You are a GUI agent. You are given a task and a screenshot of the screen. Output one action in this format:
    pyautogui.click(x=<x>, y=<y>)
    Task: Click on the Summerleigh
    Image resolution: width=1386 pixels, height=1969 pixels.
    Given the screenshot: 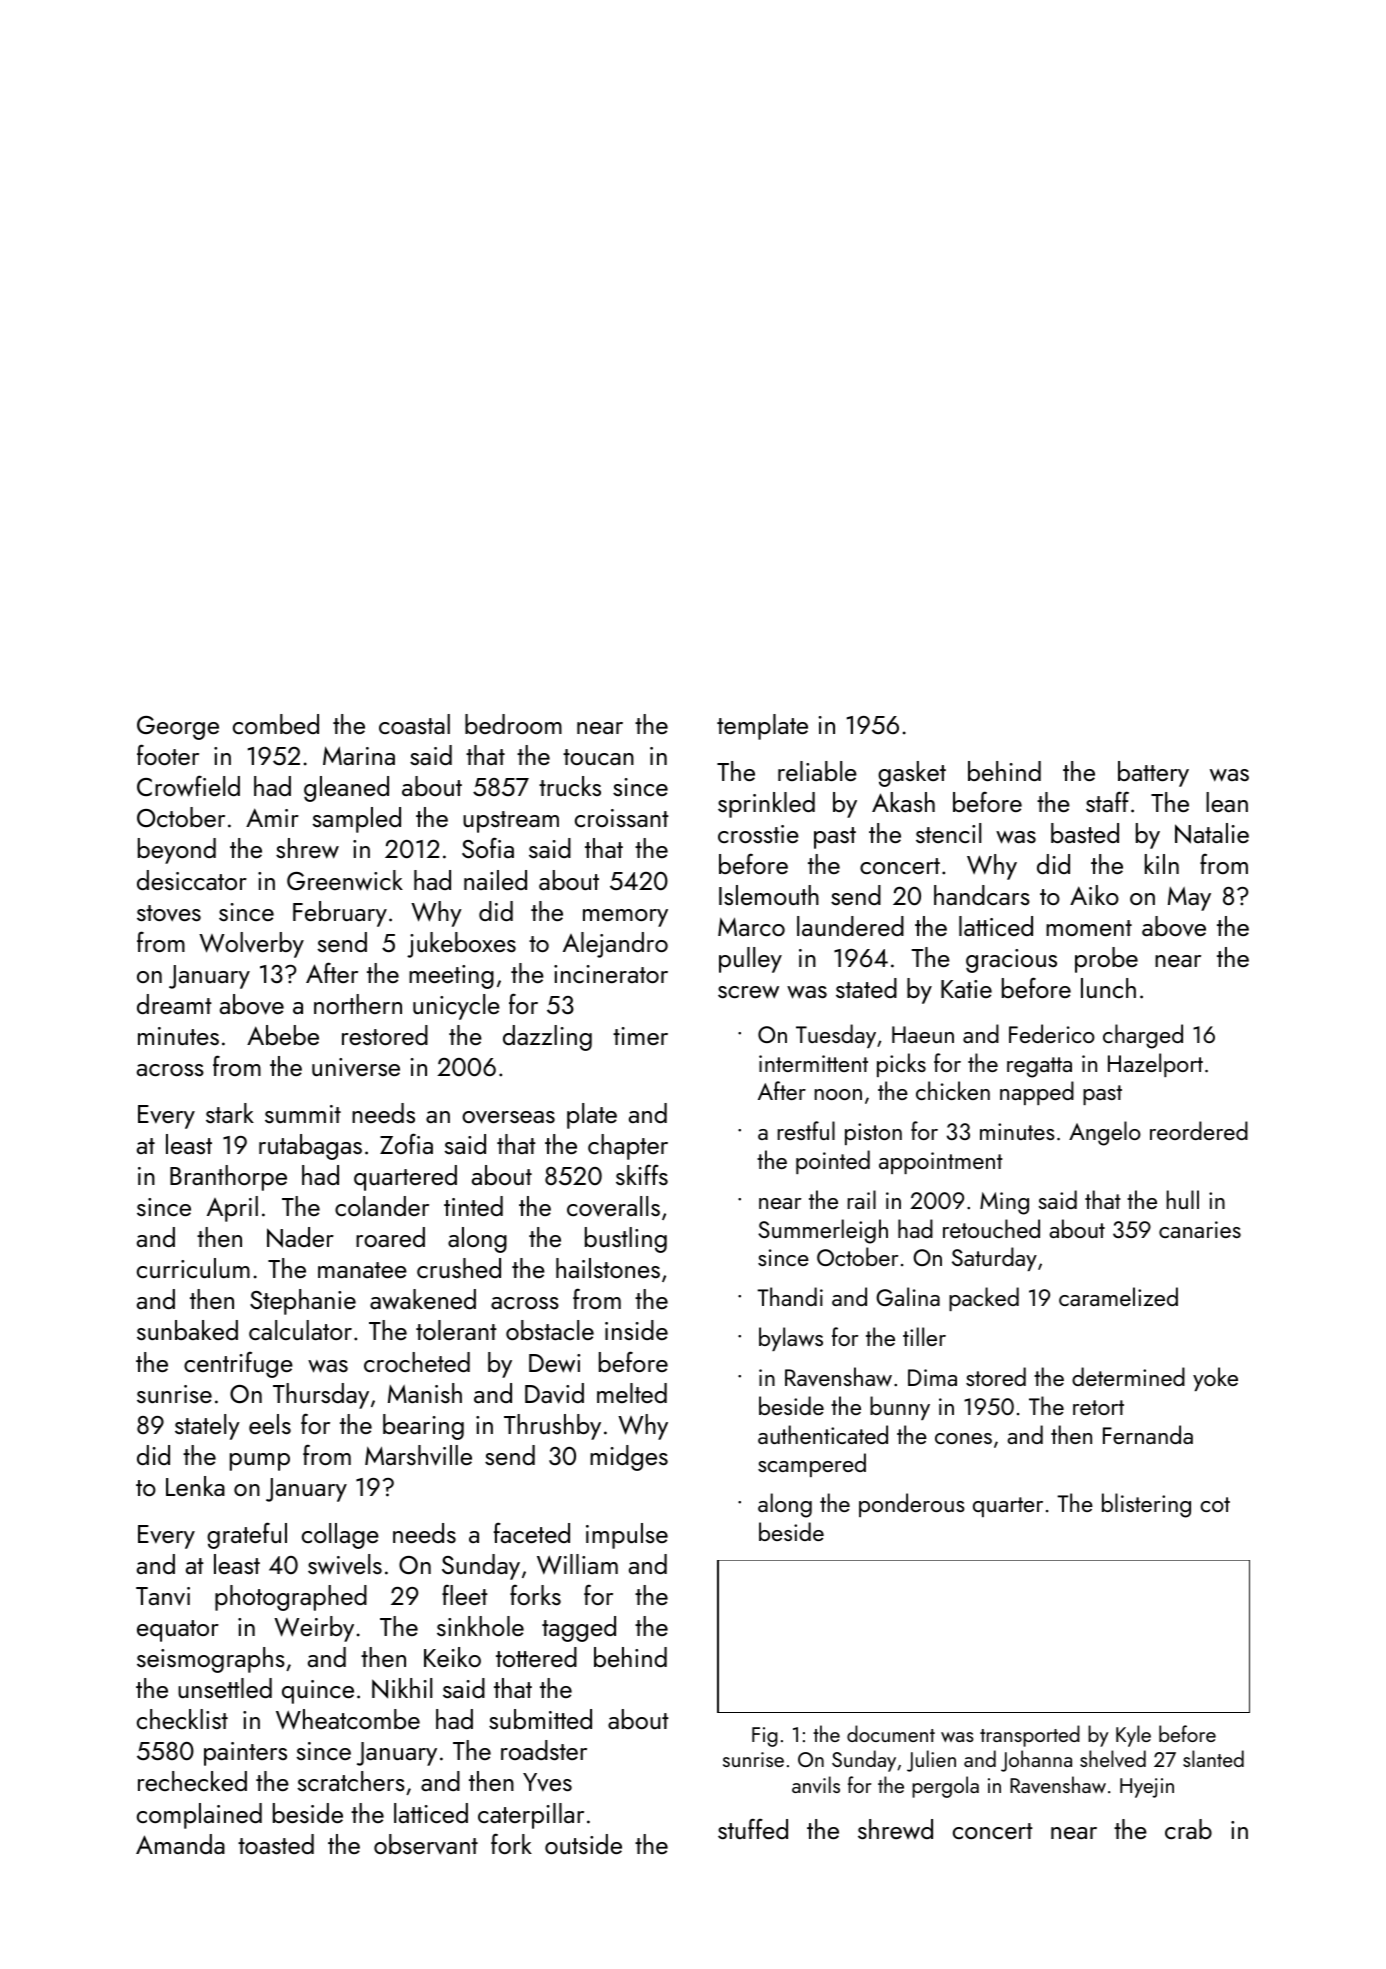 What is the action you would take?
    pyautogui.click(x=823, y=1231)
